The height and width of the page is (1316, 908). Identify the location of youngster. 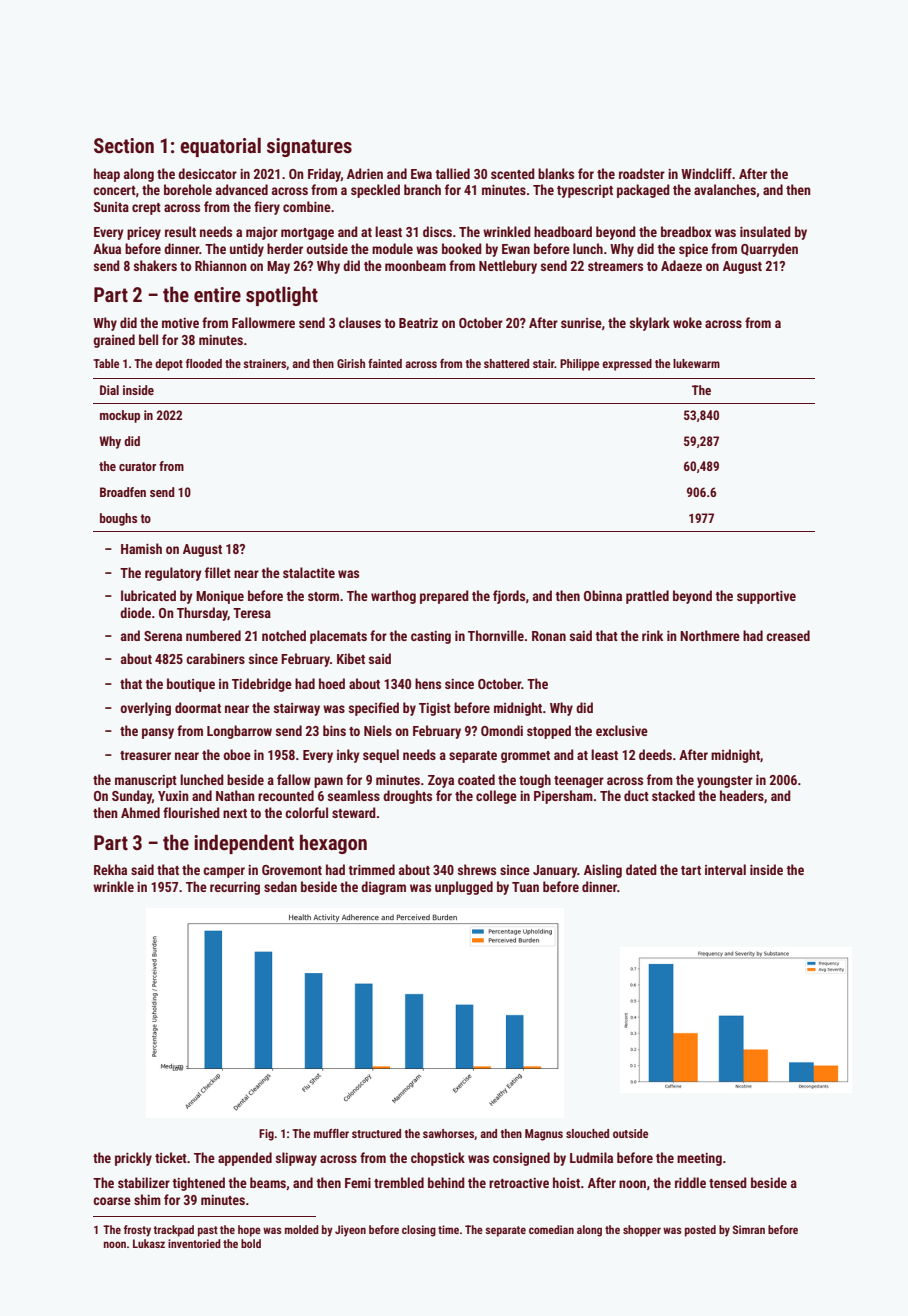
(725, 782).
